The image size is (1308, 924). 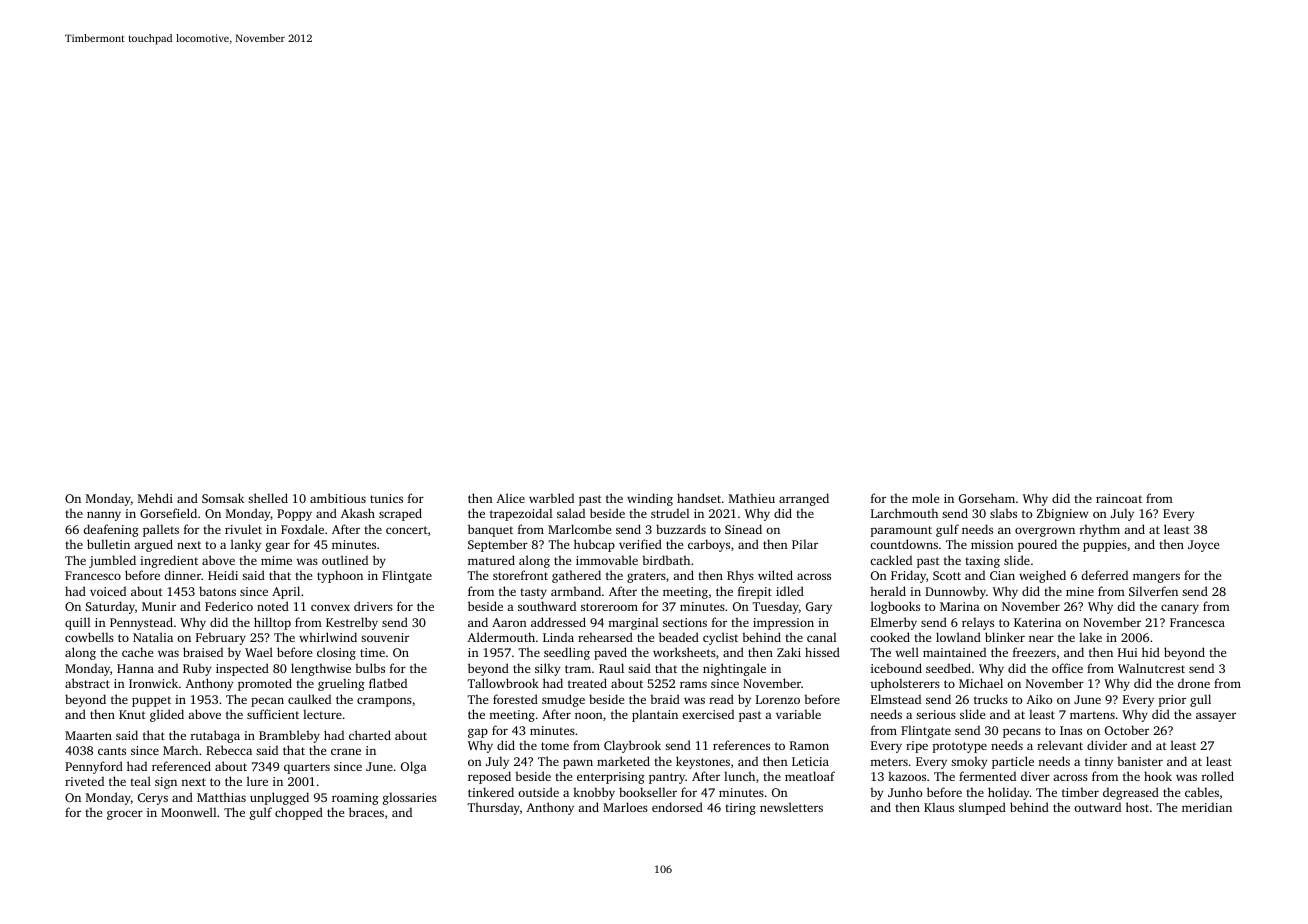 I want to click on raincoat, so click(x=1119, y=498).
